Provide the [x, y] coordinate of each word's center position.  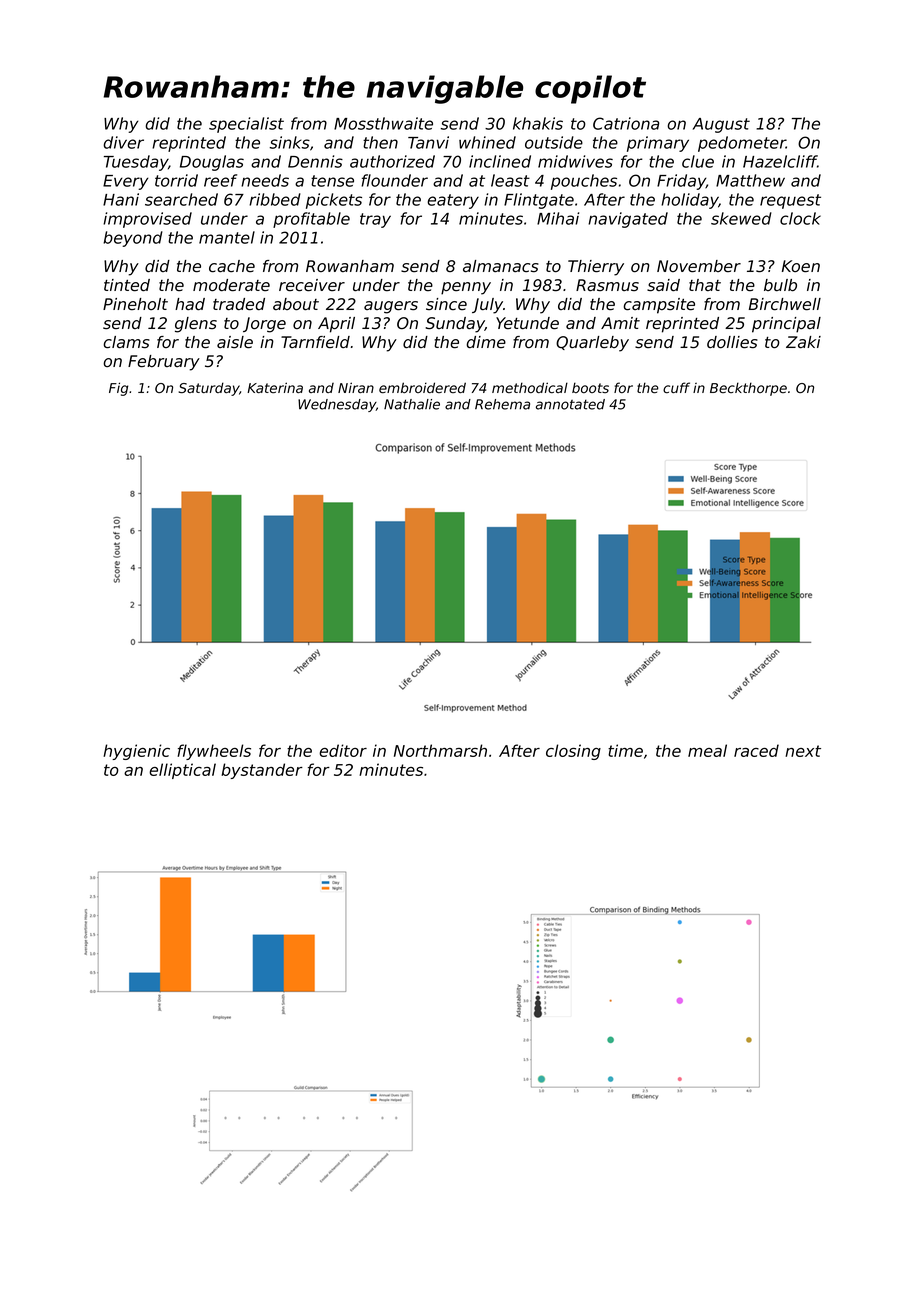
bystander [262, 771]
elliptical [182, 771]
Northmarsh [440, 750]
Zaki [803, 342]
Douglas [212, 163]
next [803, 751]
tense [332, 181]
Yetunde [527, 323]
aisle [235, 342]
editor [343, 750]
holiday [690, 201]
